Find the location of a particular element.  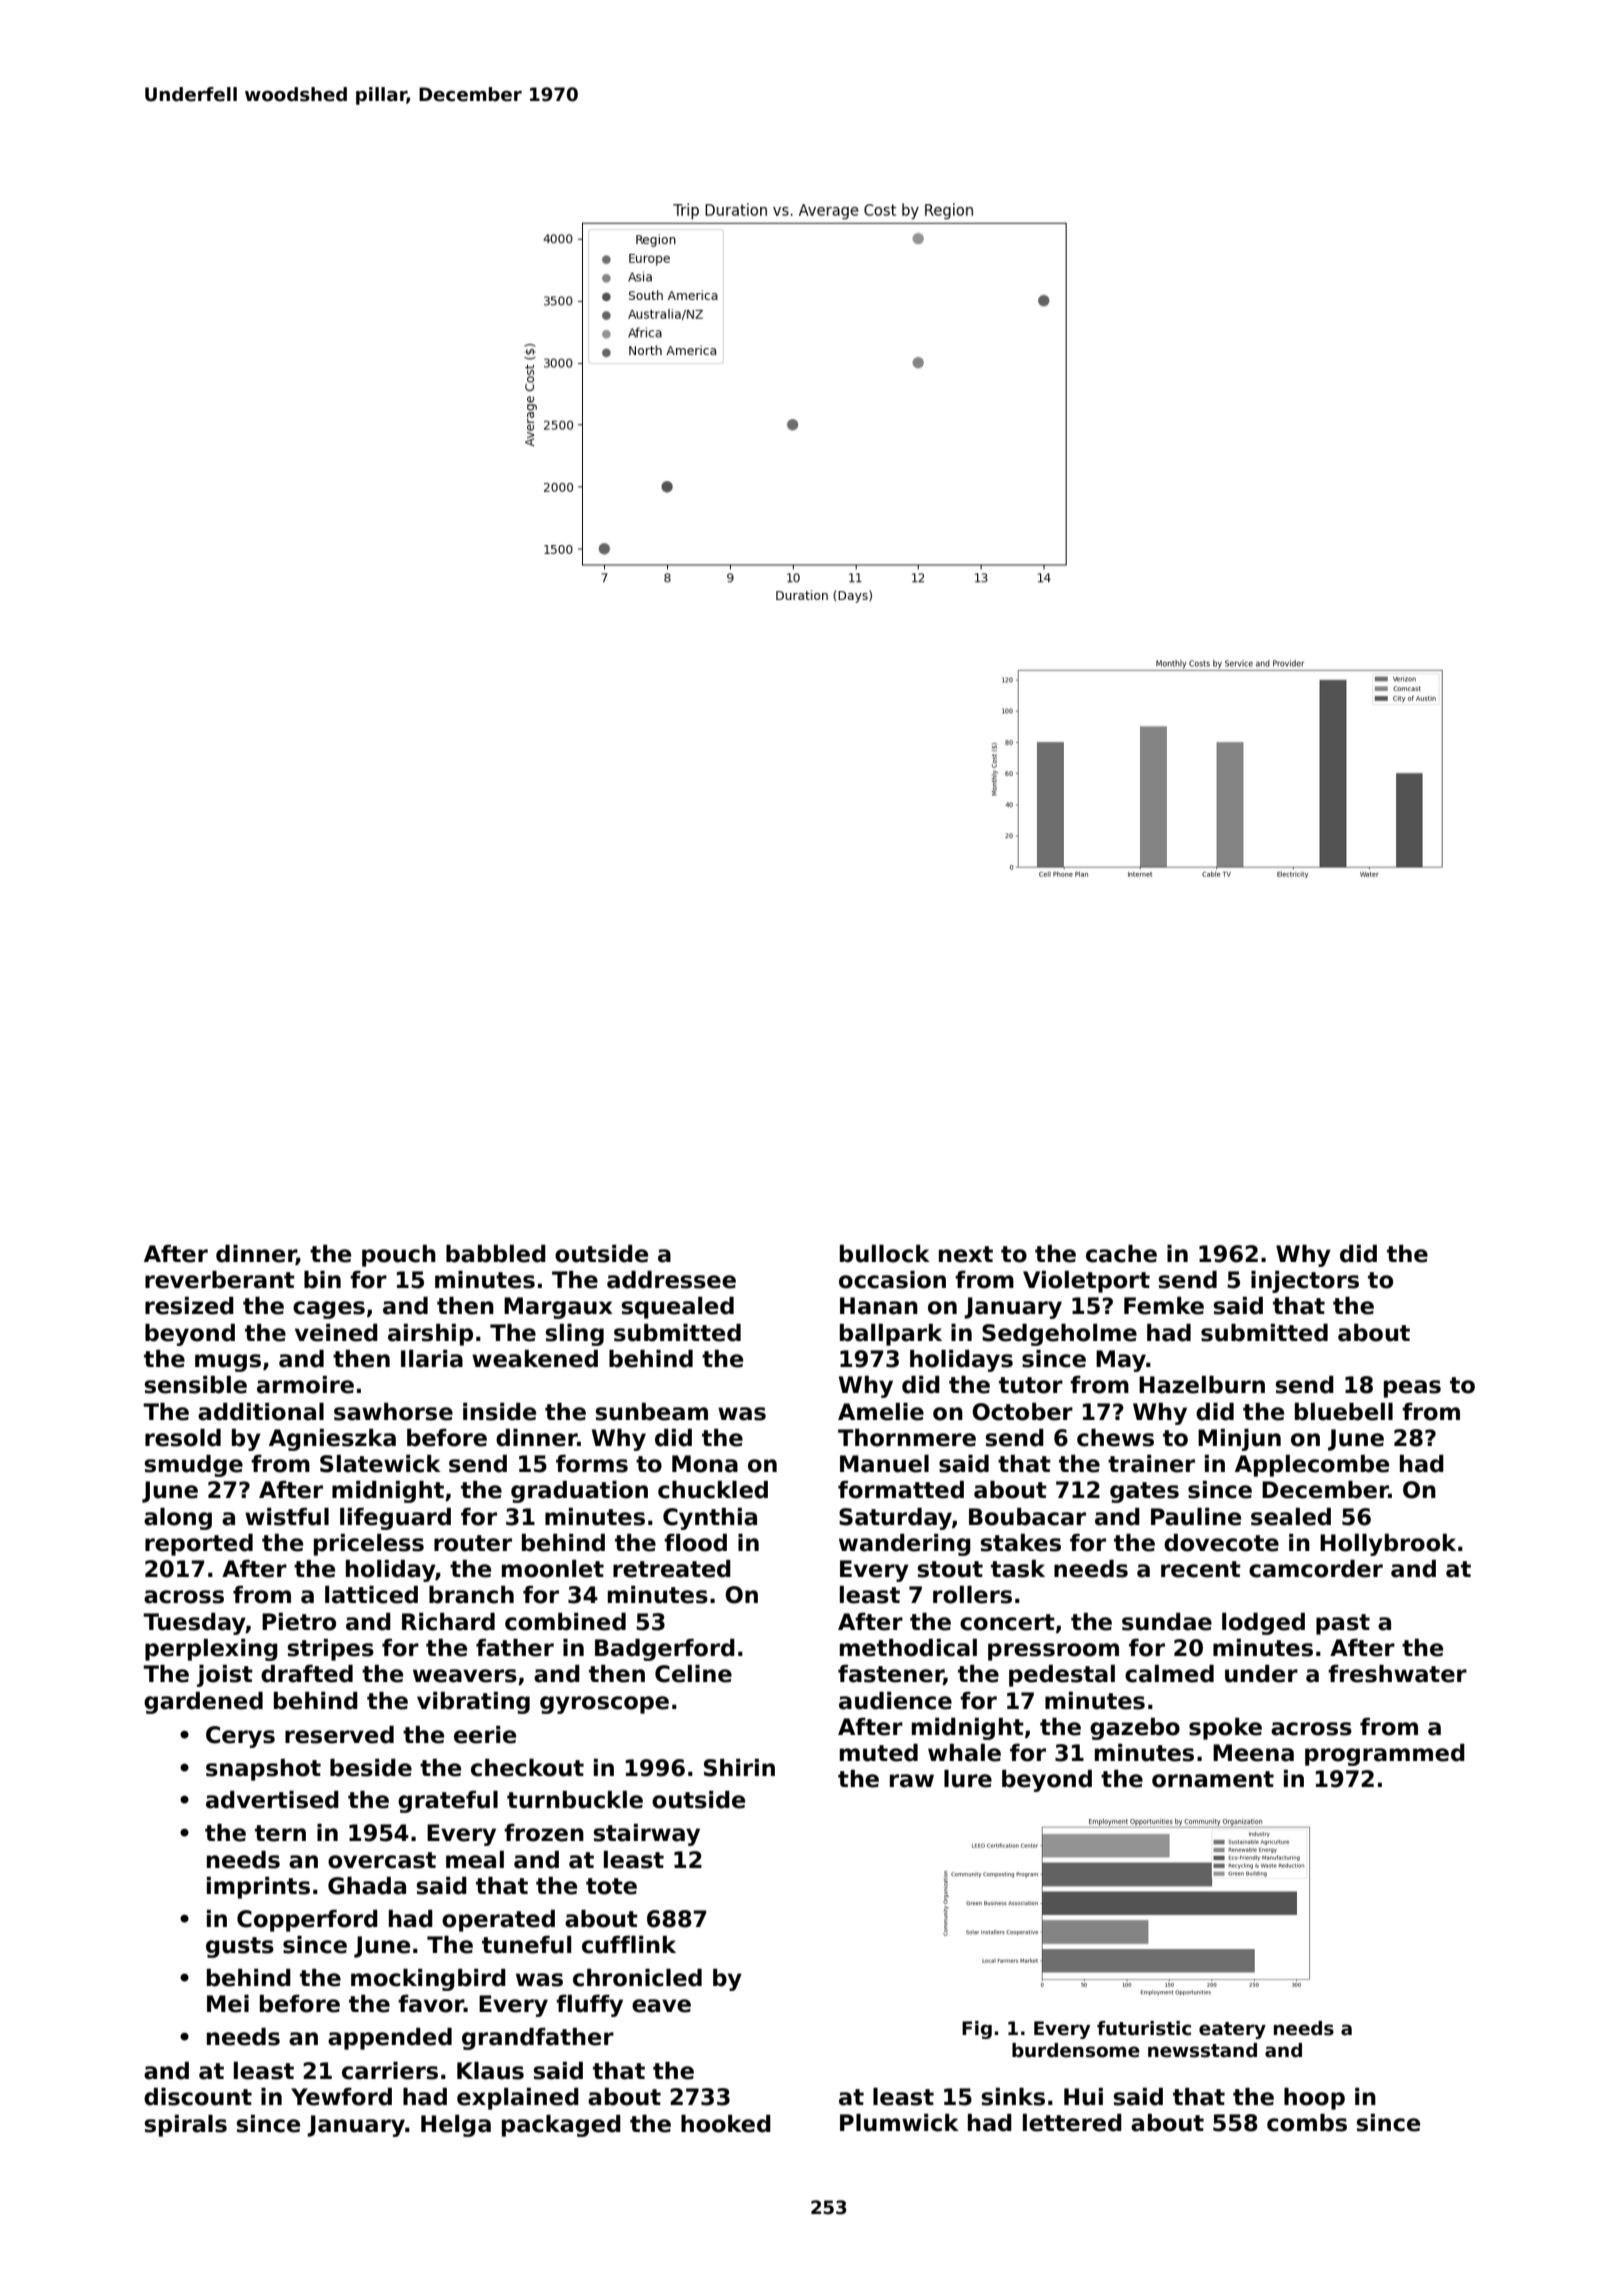

Helga is located at coordinates (456, 2126).
